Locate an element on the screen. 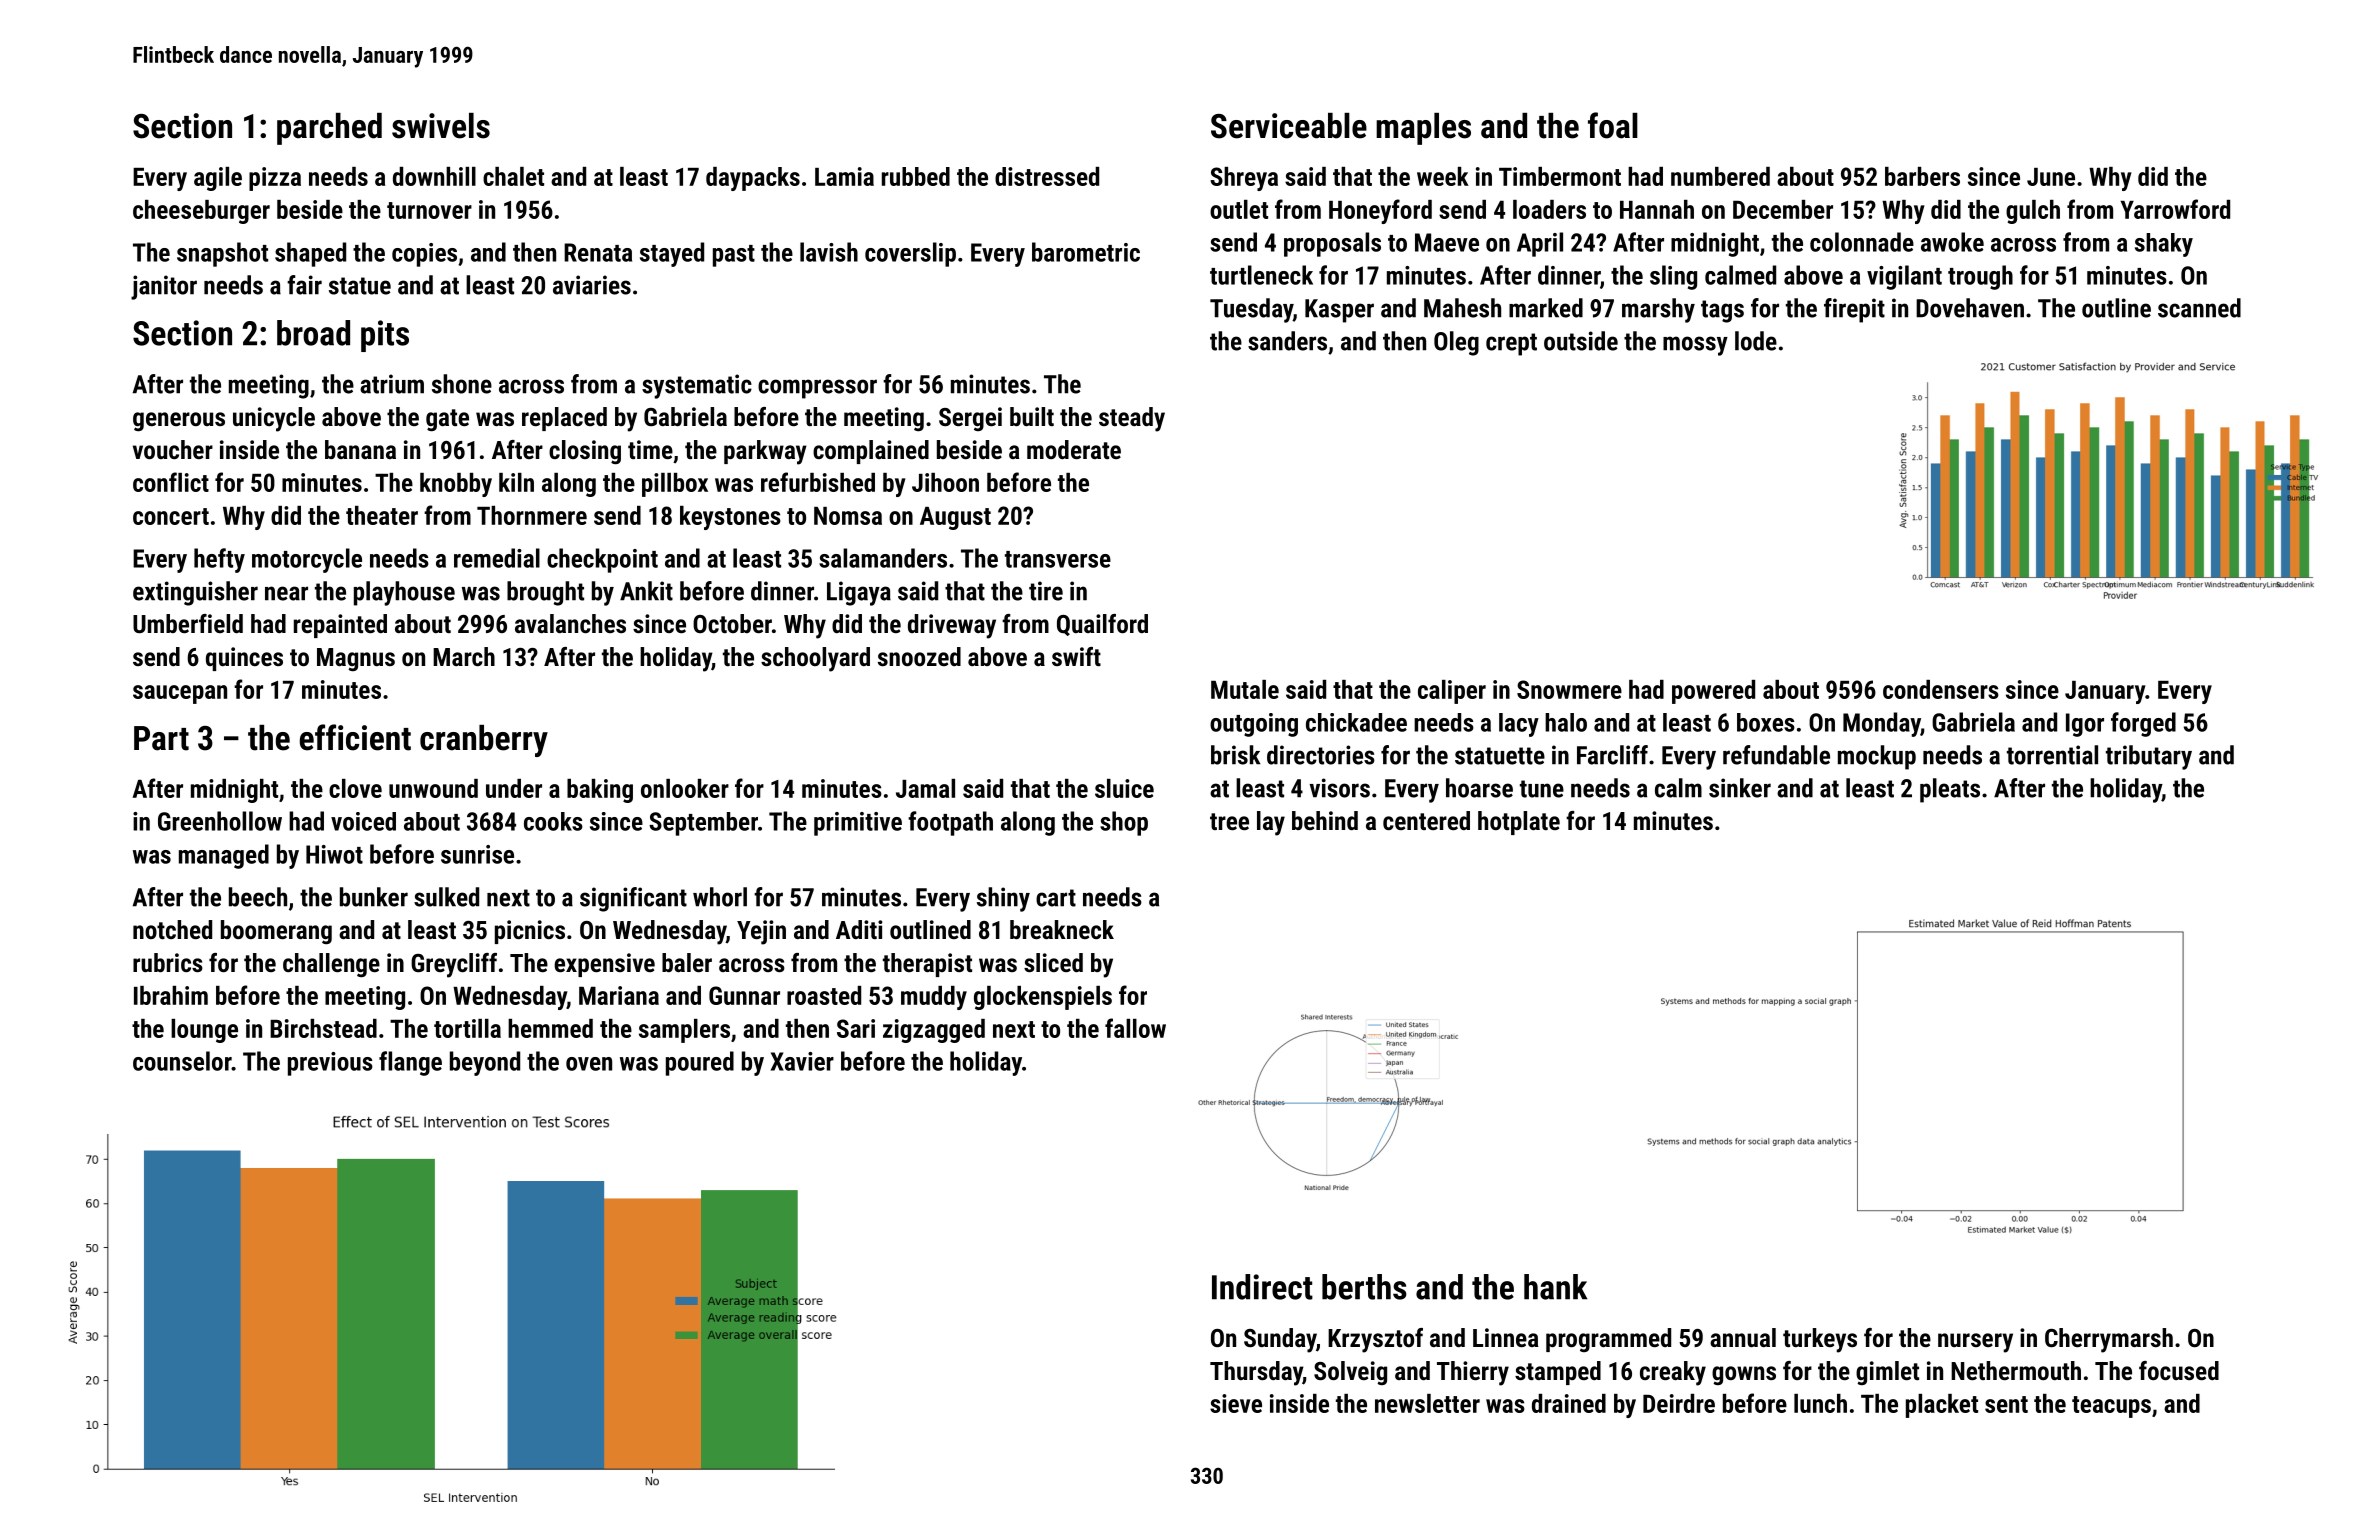 The image size is (2380, 1540). Hiwot is located at coordinates (334, 854).
